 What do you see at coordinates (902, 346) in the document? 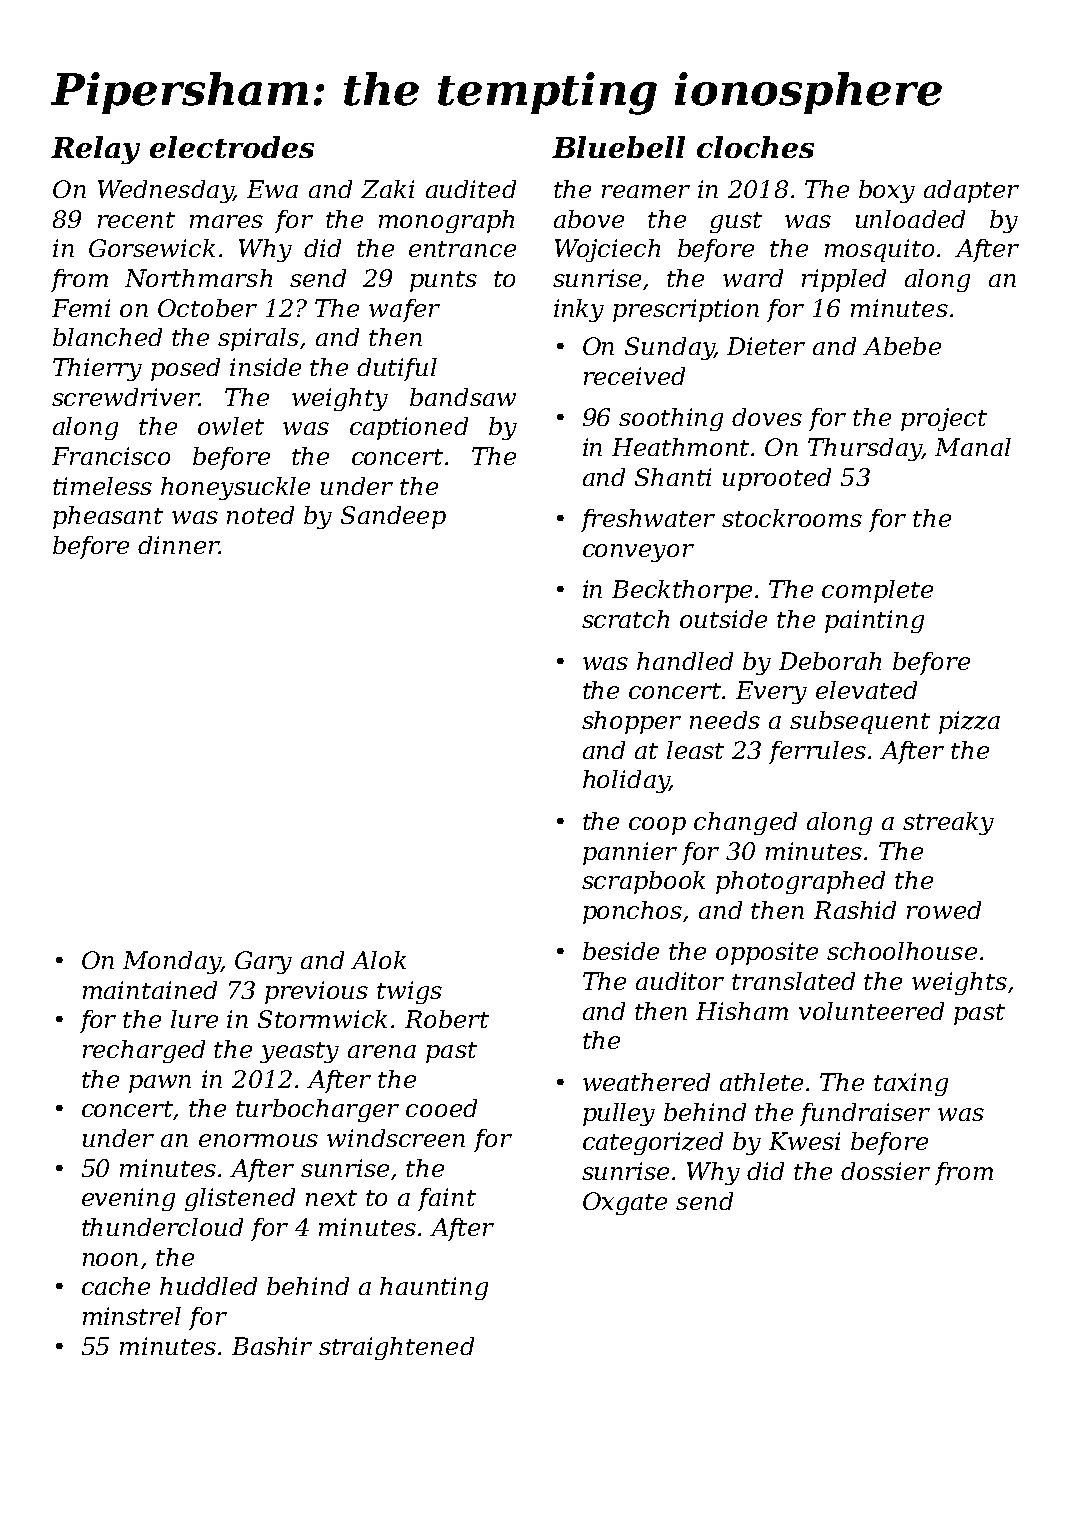
I see `Abebe` at bounding box center [902, 346].
